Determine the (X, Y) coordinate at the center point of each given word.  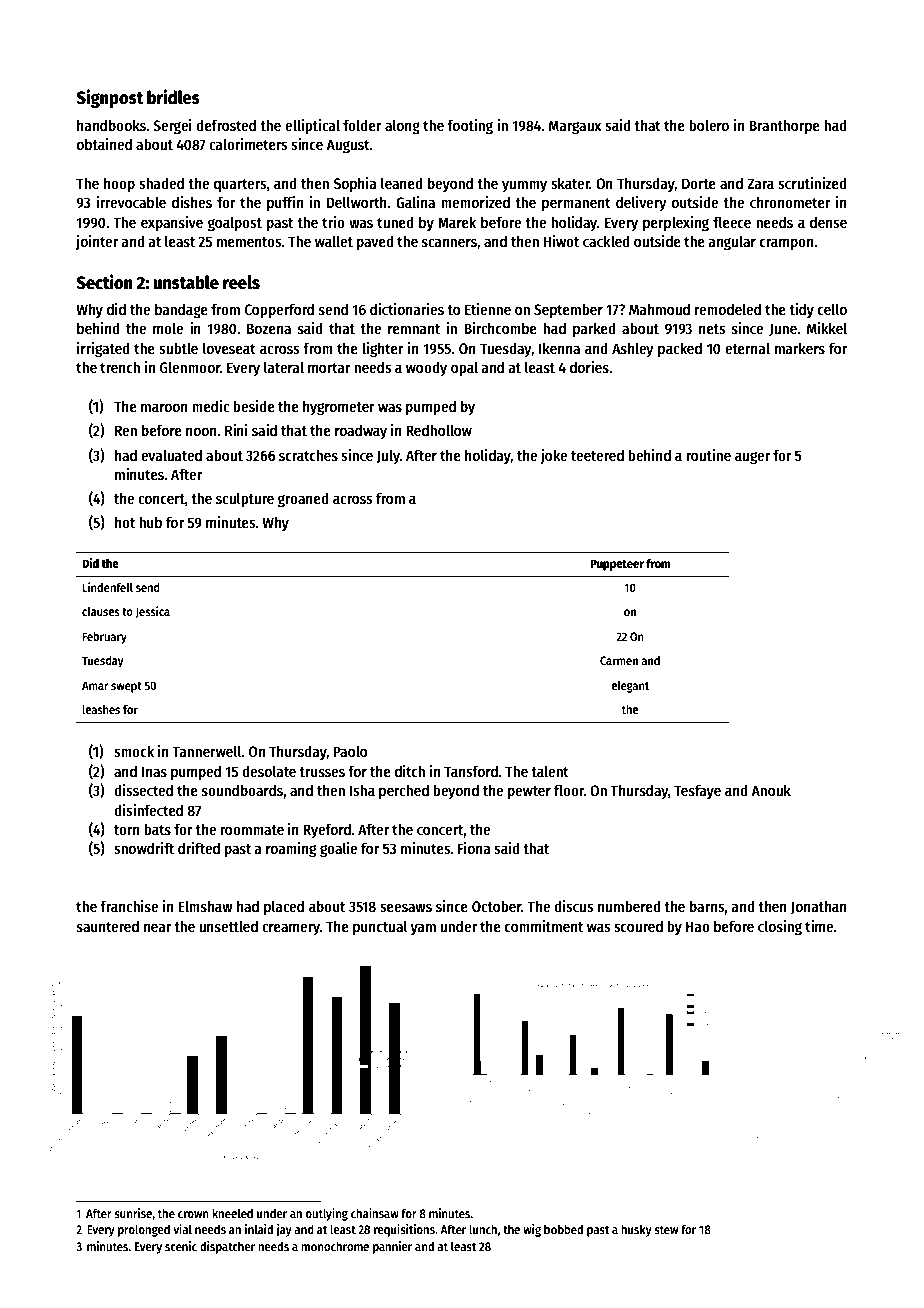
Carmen (619, 660)
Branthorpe (784, 126)
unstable (186, 282)
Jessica (153, 612)
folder (362, 125)
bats (157, 829)
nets (712, 329)
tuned (395, 222)
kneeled (232, 1213)
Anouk (771, 790)
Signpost (109, 98)
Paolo (350, 751)
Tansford (471, 771)
